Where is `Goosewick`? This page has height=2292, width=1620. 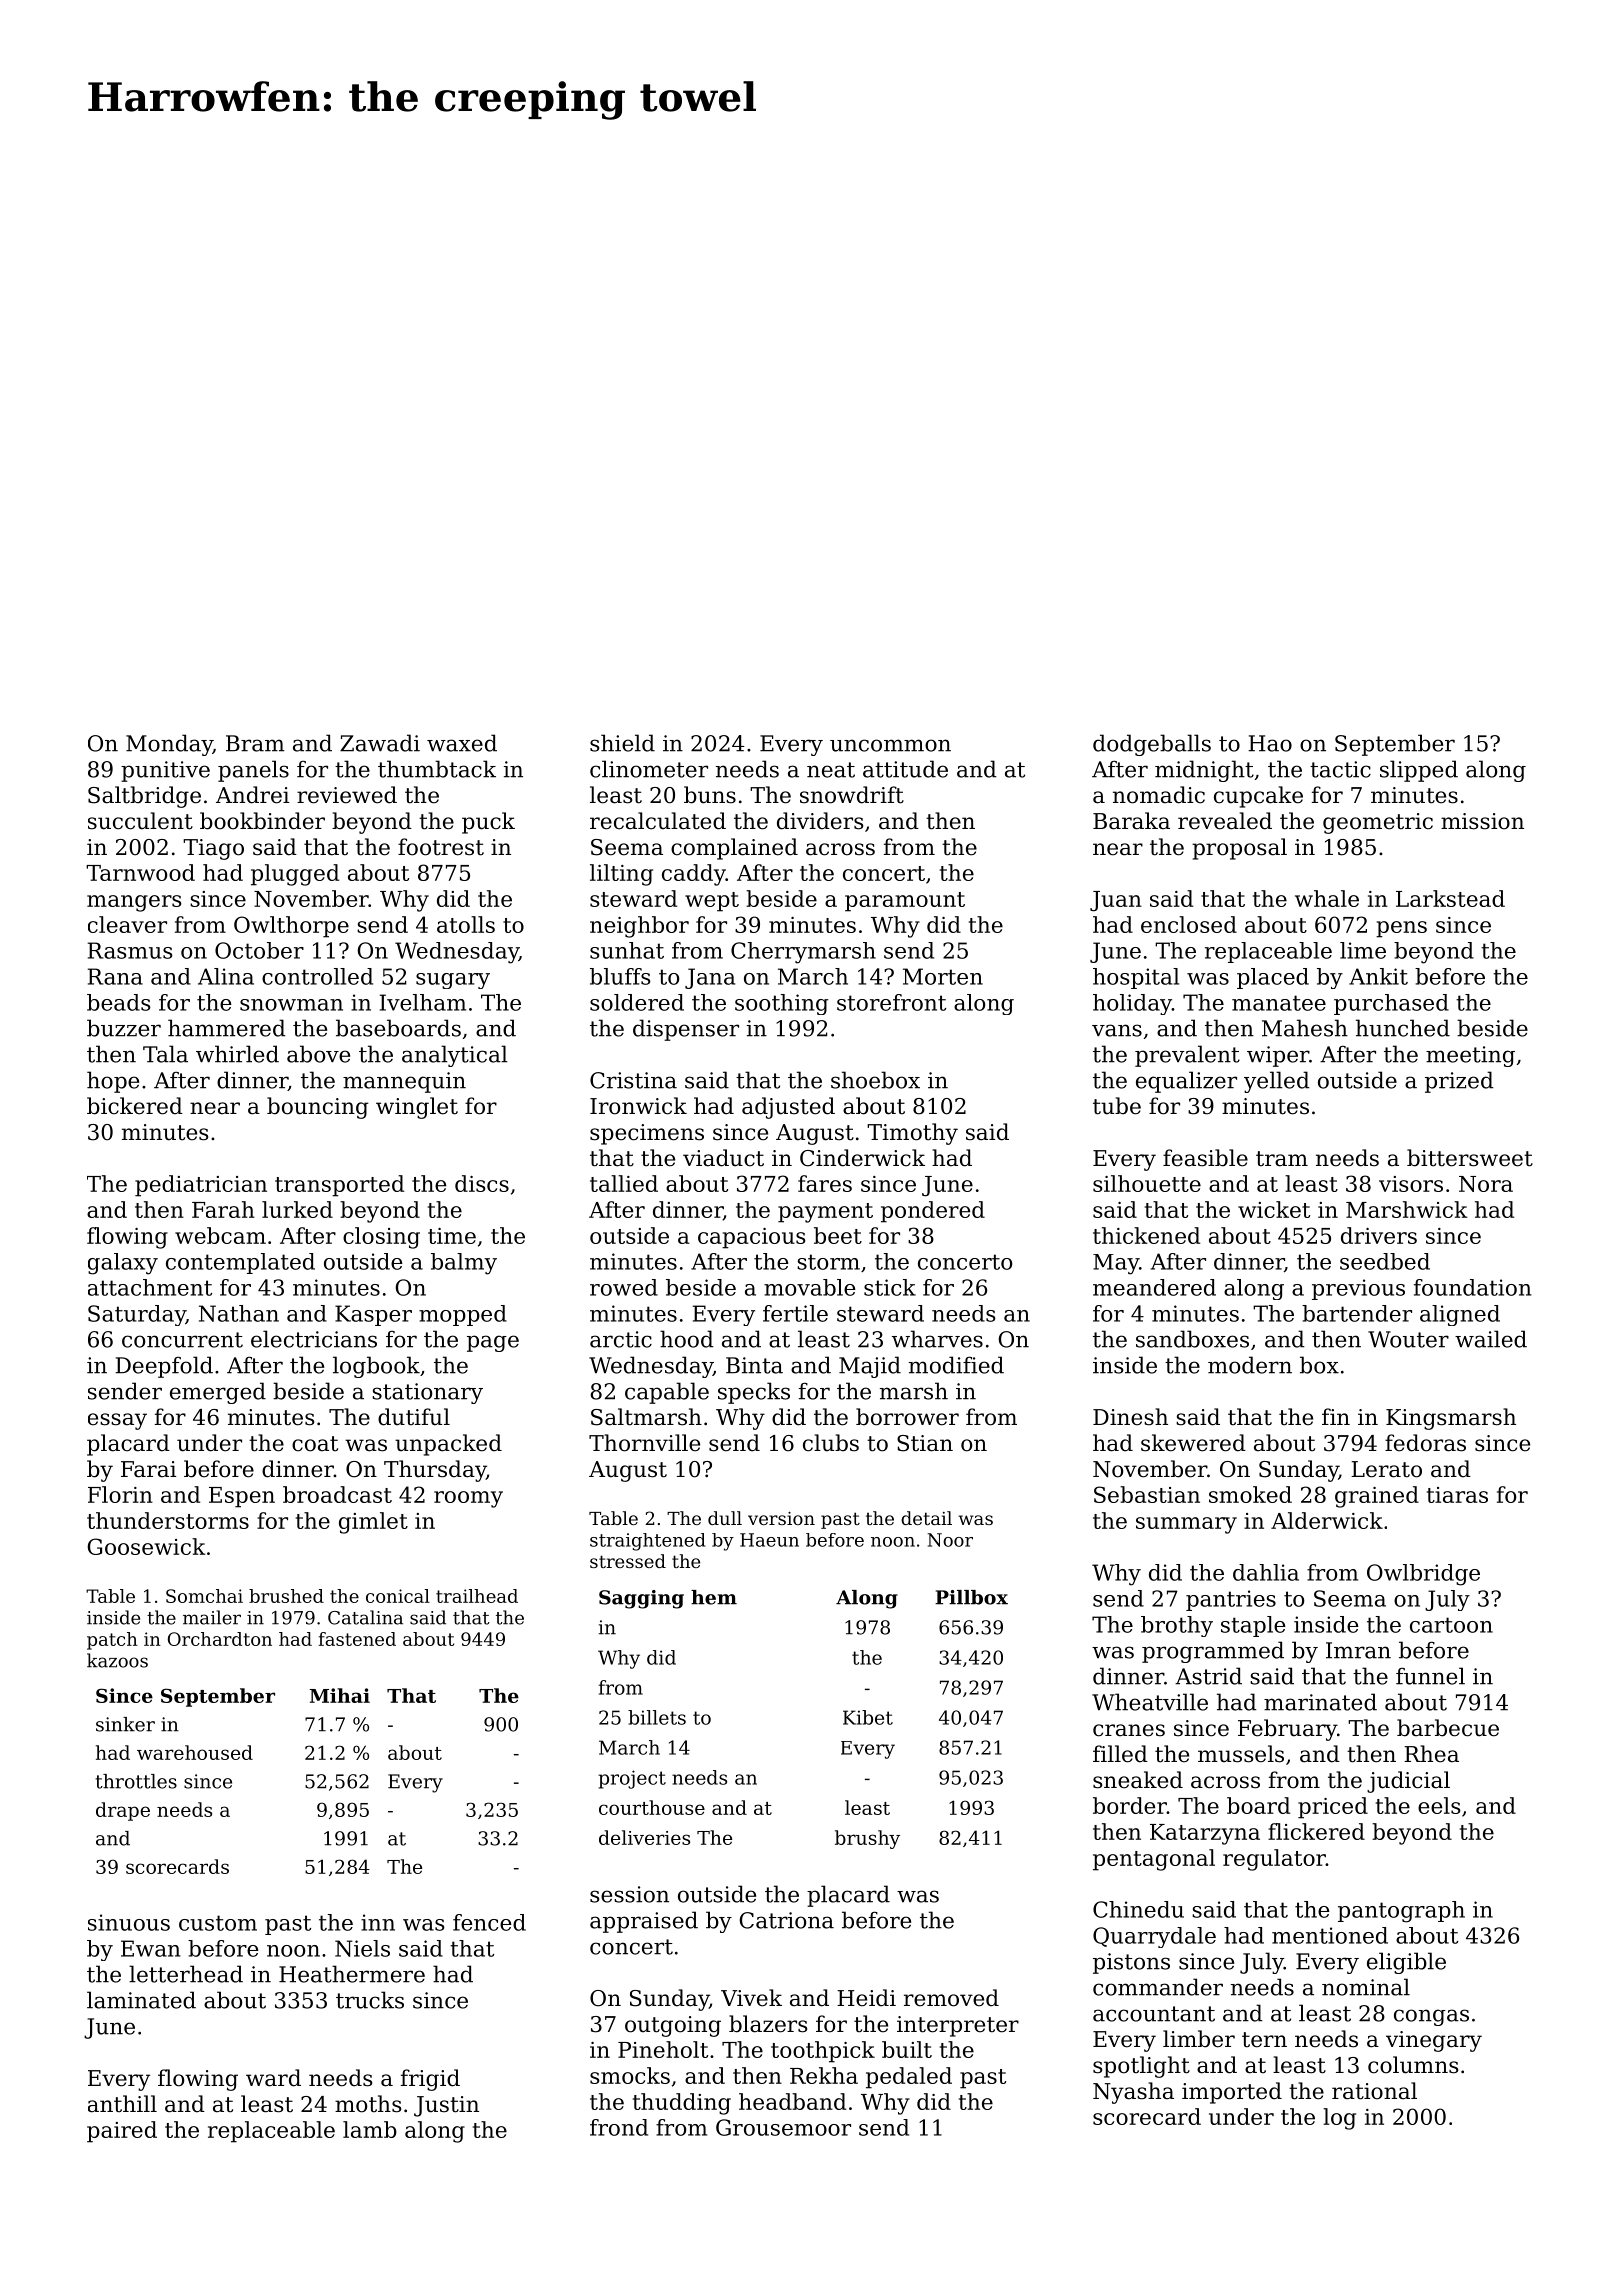
Goosewick is located at coordinates (146, 1546).
